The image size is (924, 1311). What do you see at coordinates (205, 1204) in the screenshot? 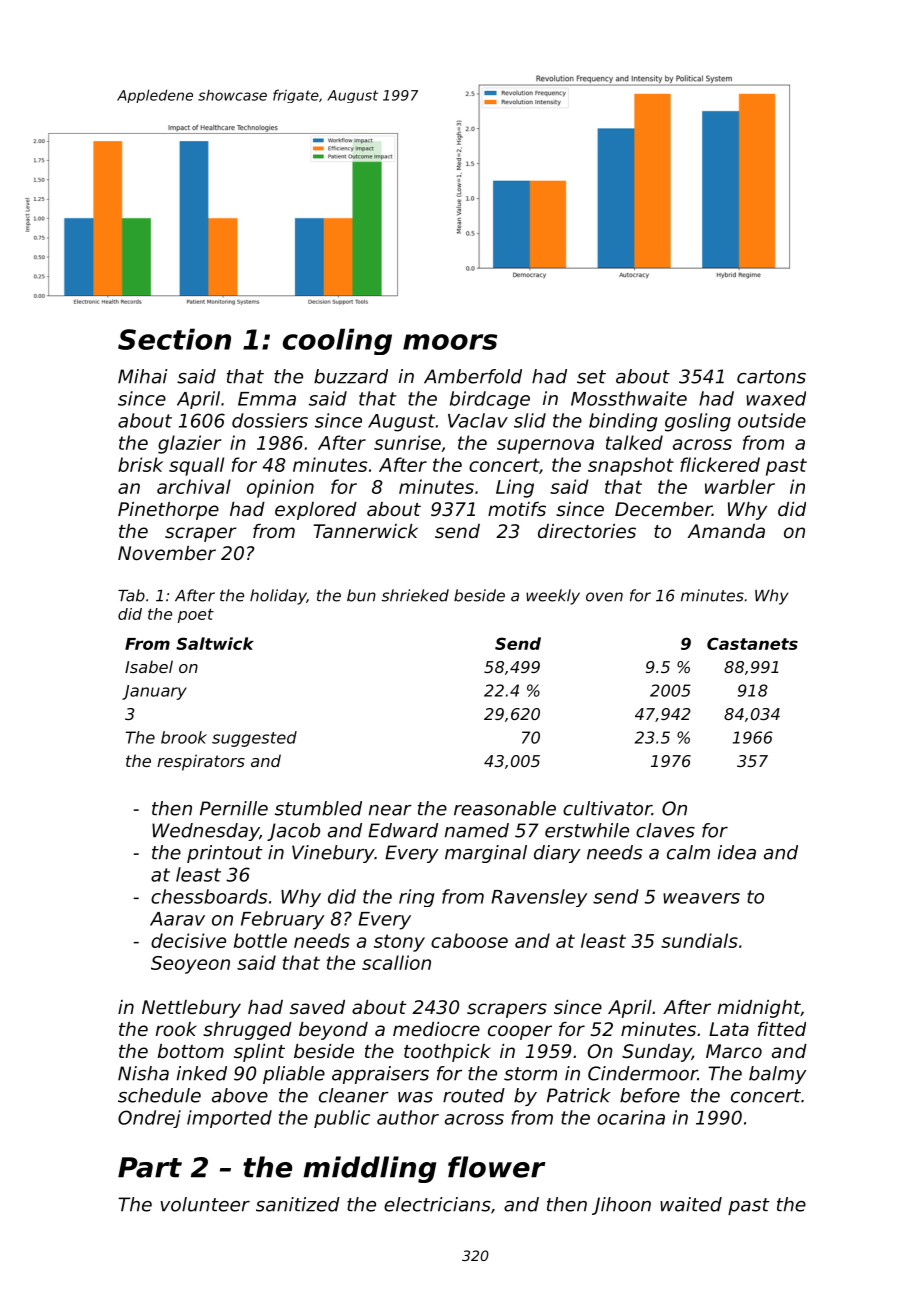
I see `volunteer` at bounding box center [205, 1204].
